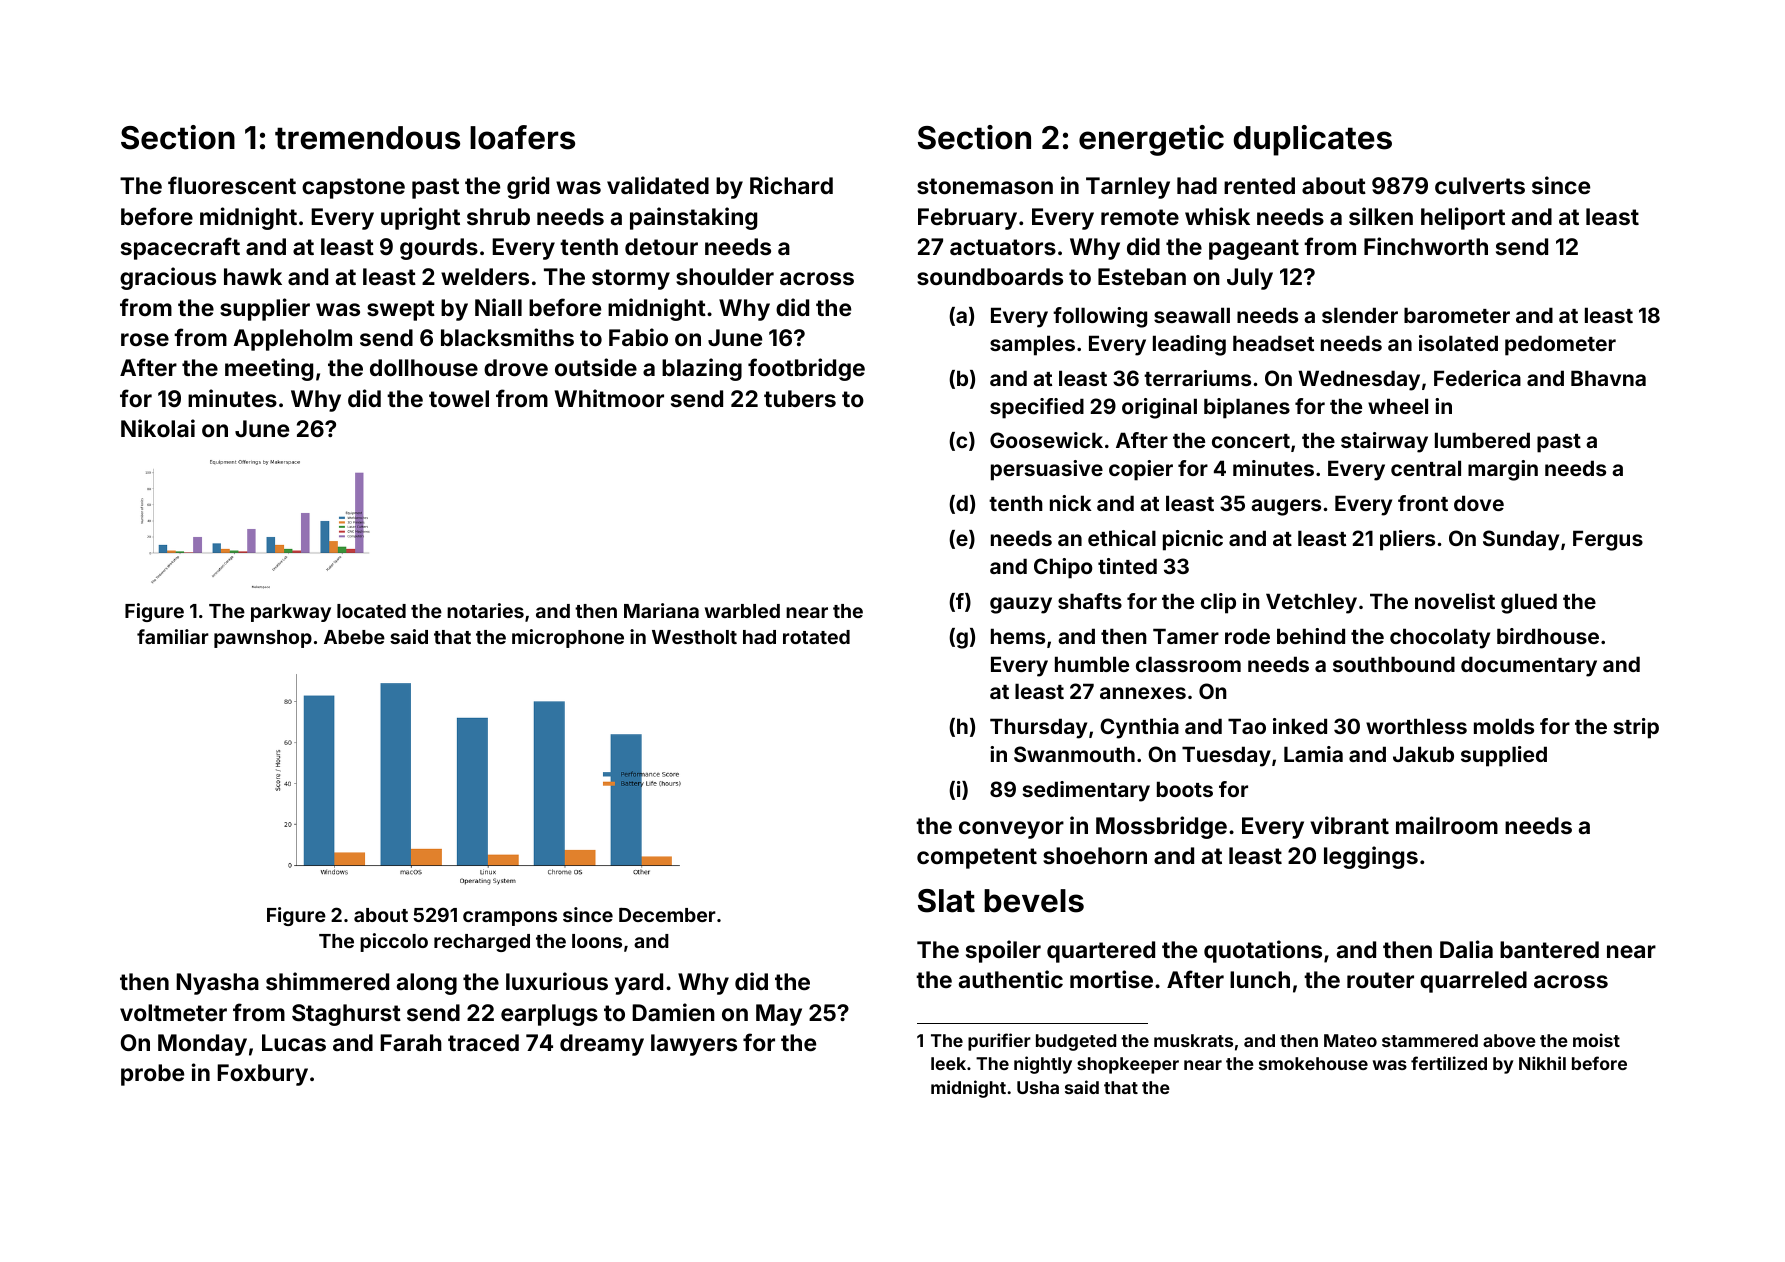 This screenshot has width=1785, height=1262. What do you see at coordinates (1608, 378) in the screenshot?
I see `Bhavna` at bounding box center [1608, 378].
